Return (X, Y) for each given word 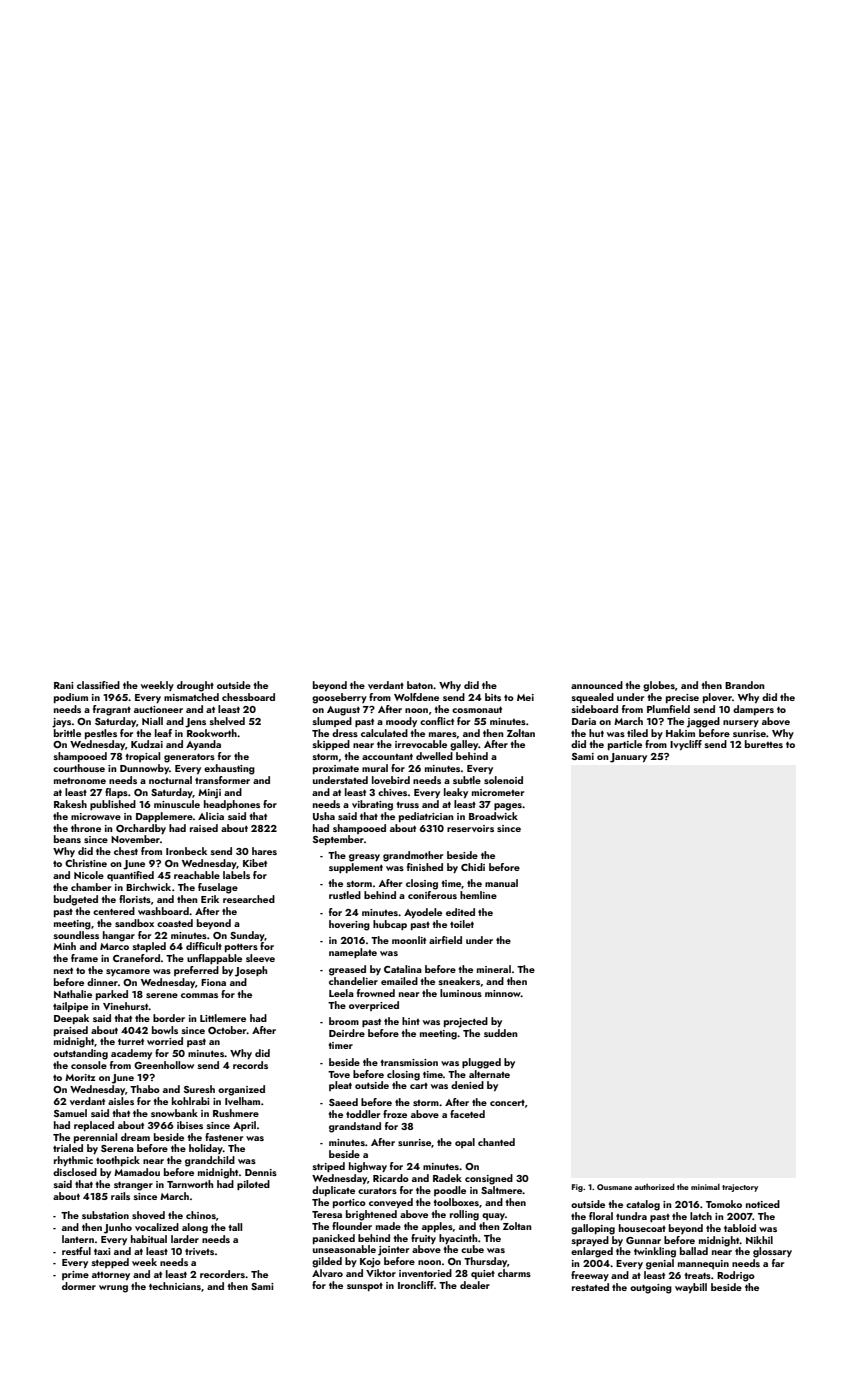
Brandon (745, 685)
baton (420, 685)
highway (368, 1167)
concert (507, 1103)
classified (98, 685)
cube (472, 1249)
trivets (199, 1251)
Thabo (145, 1089)
